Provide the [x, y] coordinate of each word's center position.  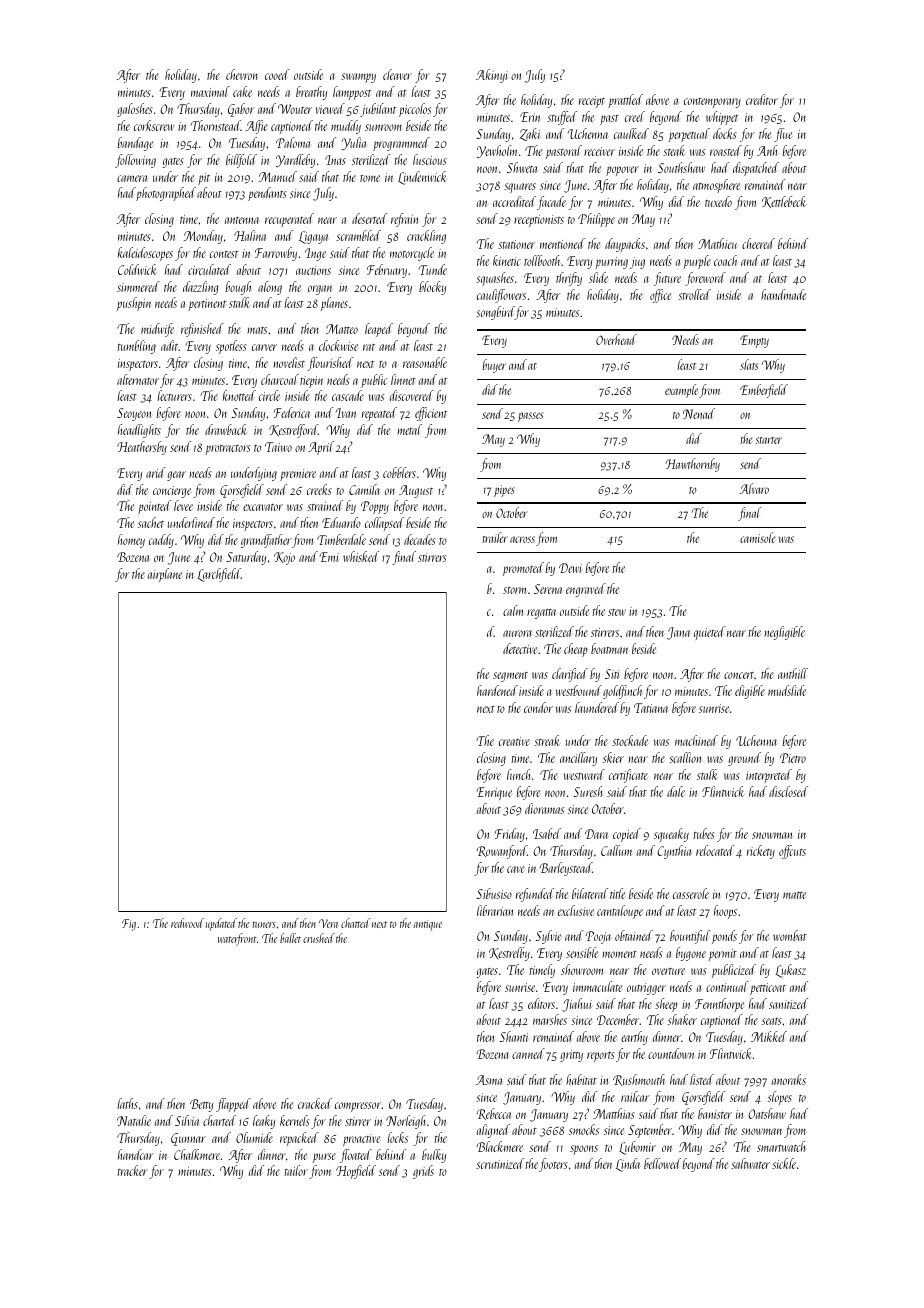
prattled [625, 101]
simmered [138, 286]
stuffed [562, 118]
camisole [758, 537]
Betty [201, 1105]
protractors [228, 450]
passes [530, 417]
